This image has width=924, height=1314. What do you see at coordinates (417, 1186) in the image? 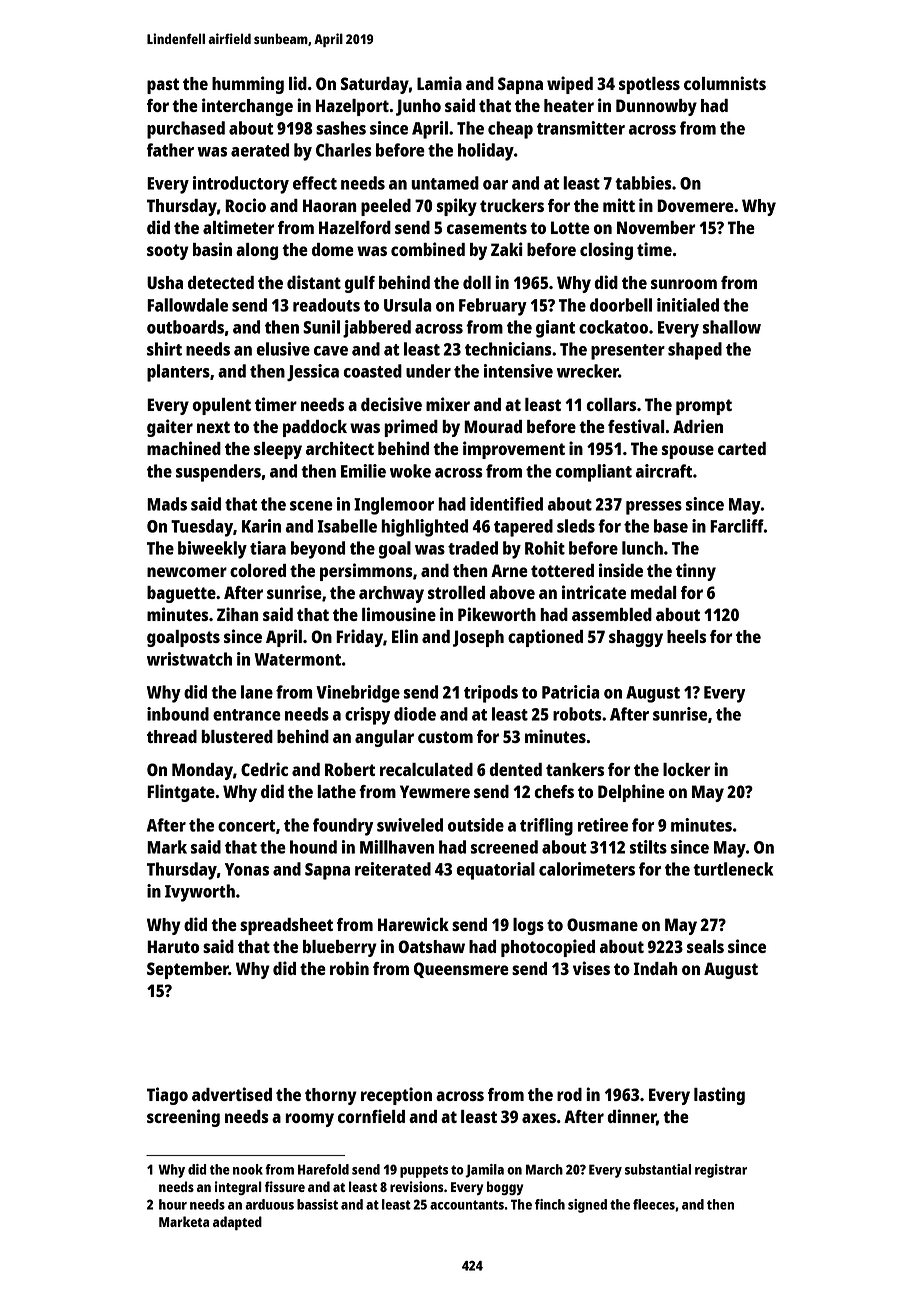
I see `revisions` at bounding box center [417, 1186].
